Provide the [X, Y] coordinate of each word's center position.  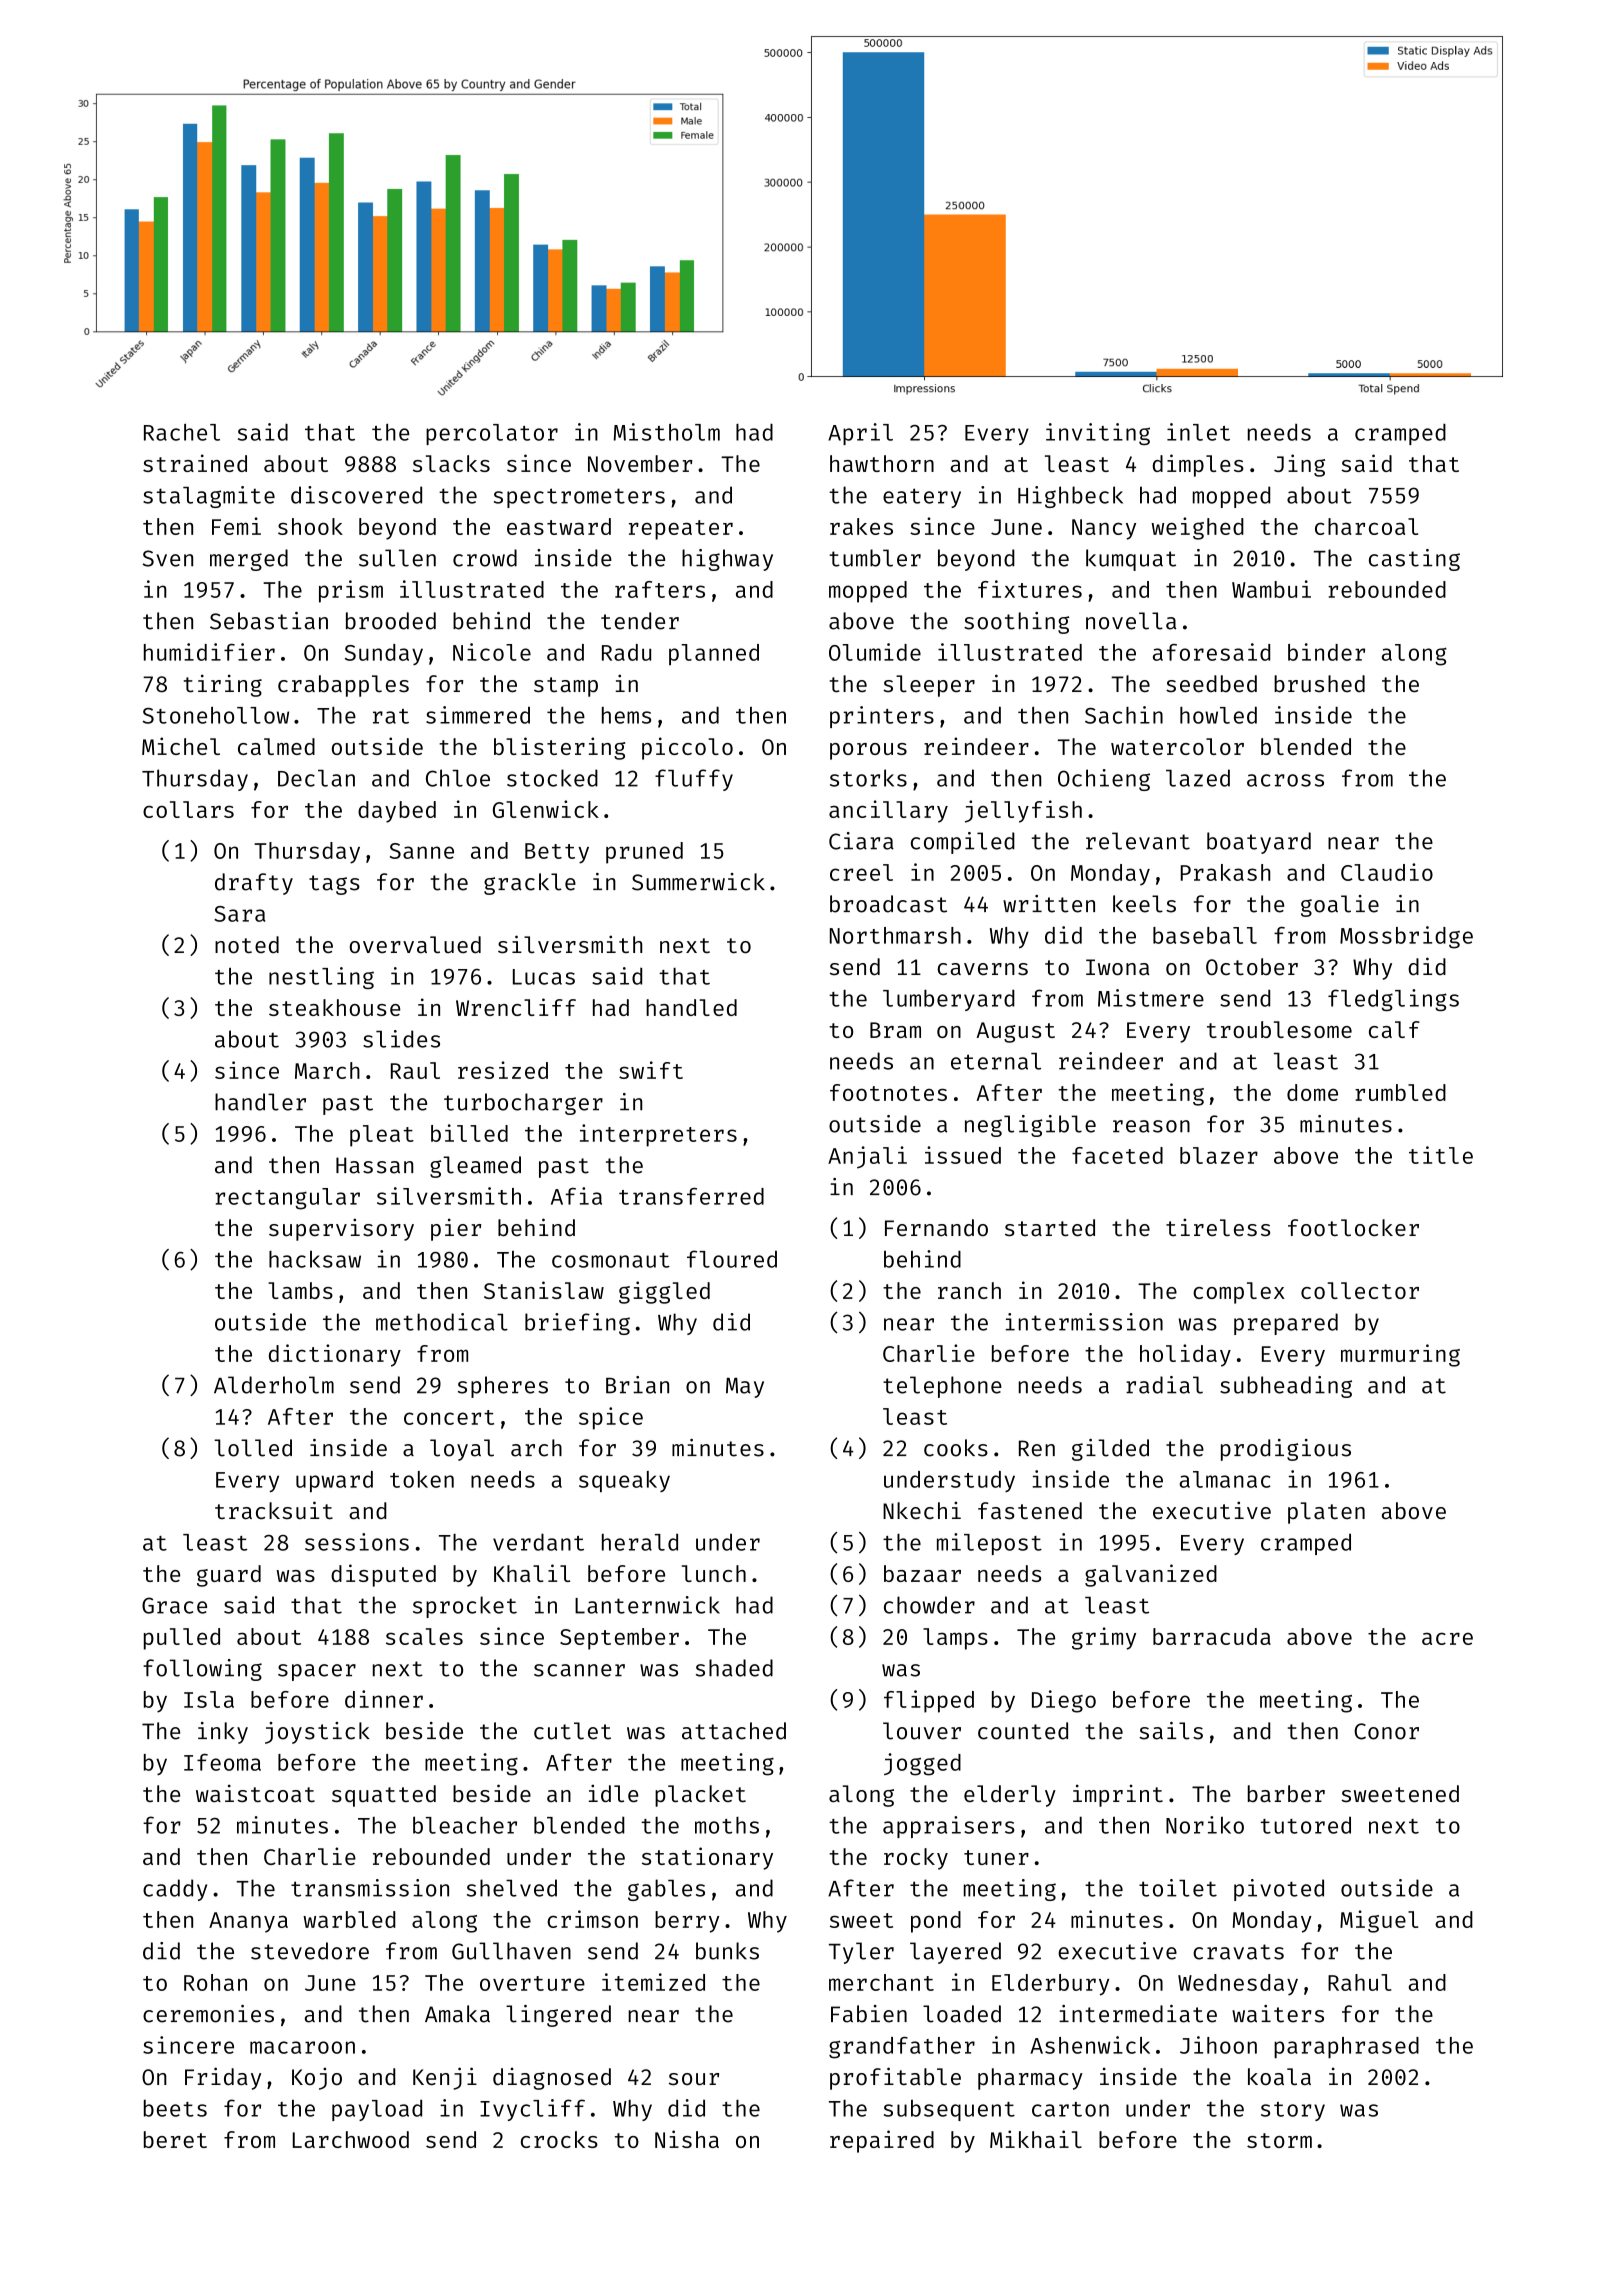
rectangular [287, 1199]
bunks [727, 1951]
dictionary [335, 1355]
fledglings [1393, 1000]
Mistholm [667, 432]
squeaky [624, 1481]
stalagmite [209, 497]
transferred [691, 1196]
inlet [1198, 432]
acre [1447, 1638]
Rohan [215, 1982]
